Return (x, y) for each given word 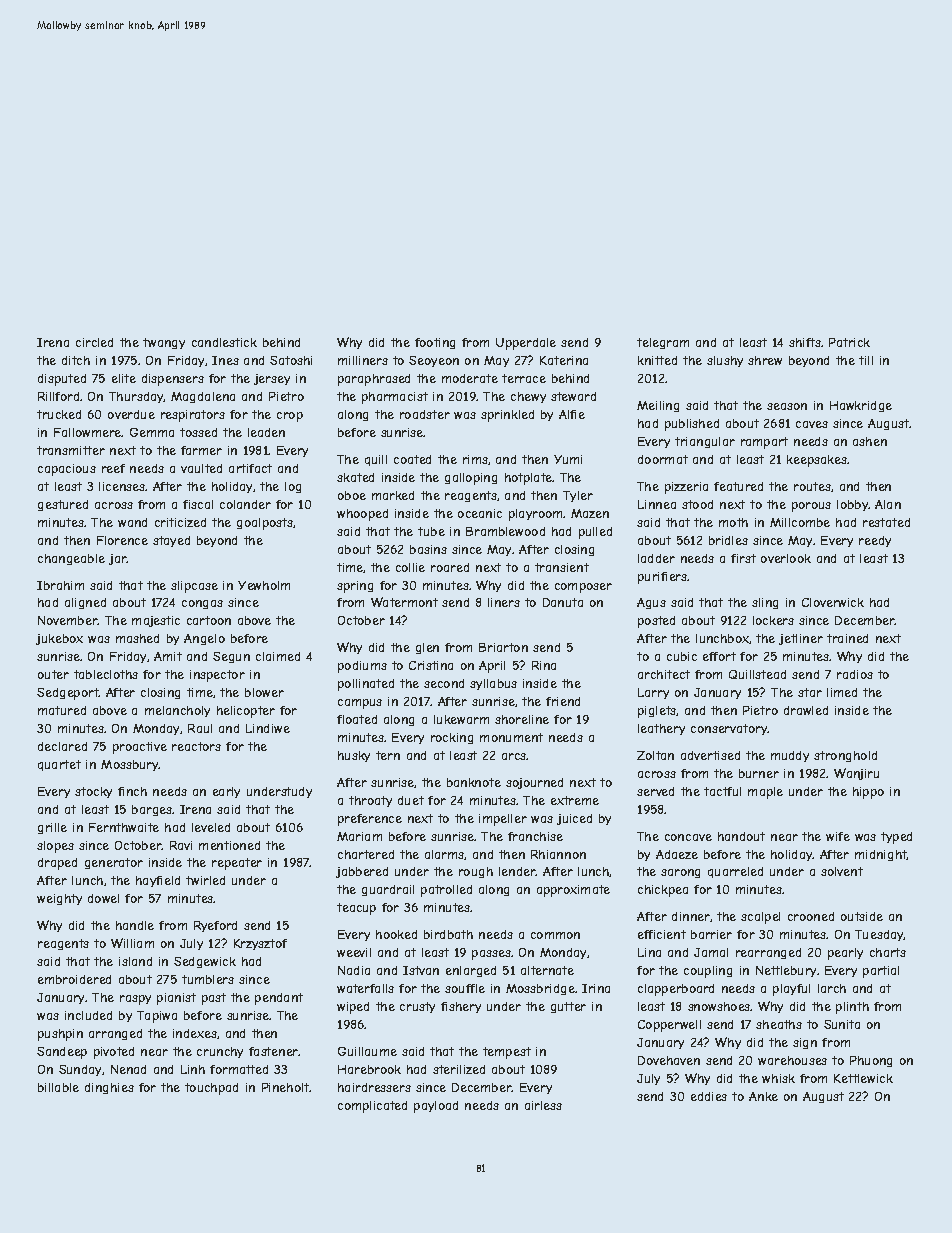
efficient (662, 934)
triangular (705, 442)
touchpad (211, 1089)
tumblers (208, 979)
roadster (425, 414)
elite (124, 378)
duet (411, 800)
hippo (868, 793)
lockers (773, 620)
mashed (137, 638)
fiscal (198, 504)
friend (563, 701)
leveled (211, 827)
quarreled (735, 872)
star (810, 692)
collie (410, 567)
